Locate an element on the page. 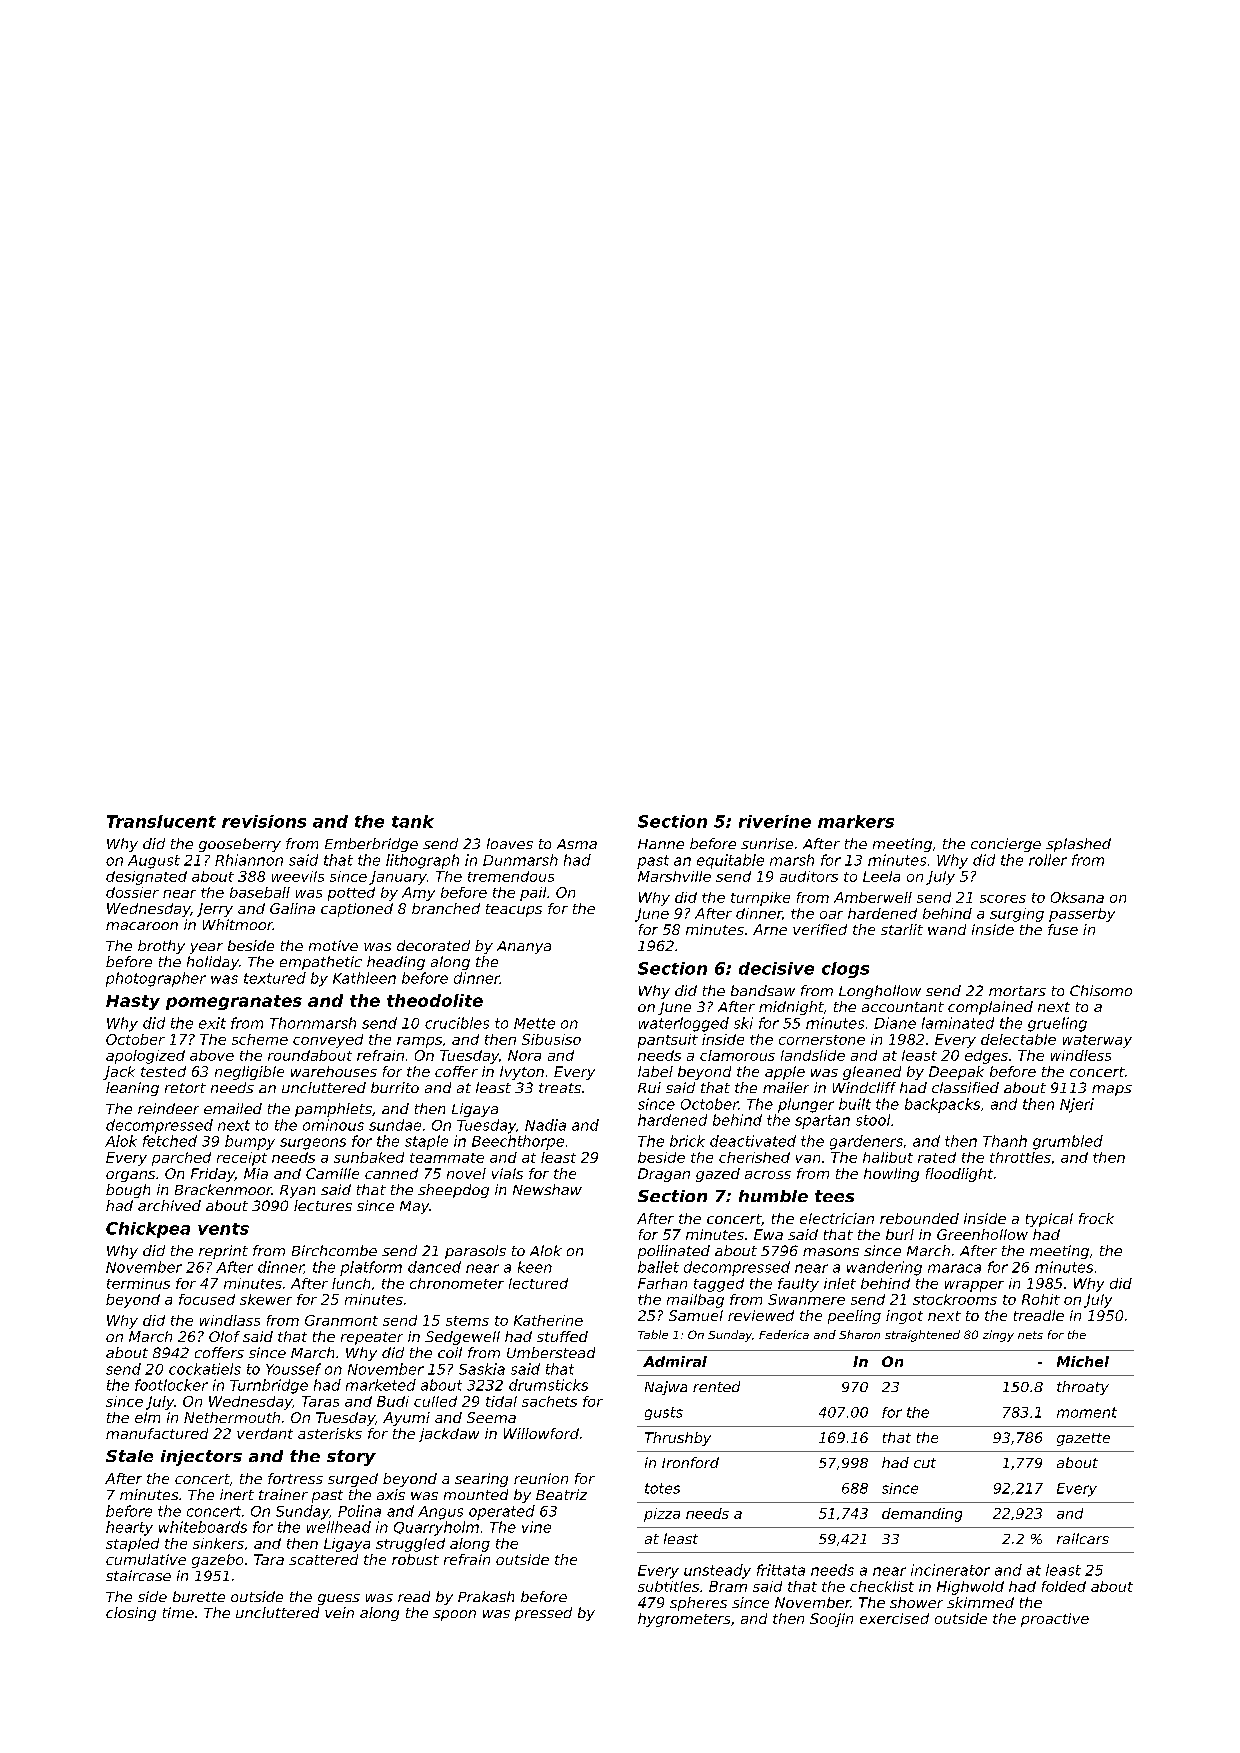 The height and width of the document is (1753, 1240). lithograph is located at coordinates (422, 861).
